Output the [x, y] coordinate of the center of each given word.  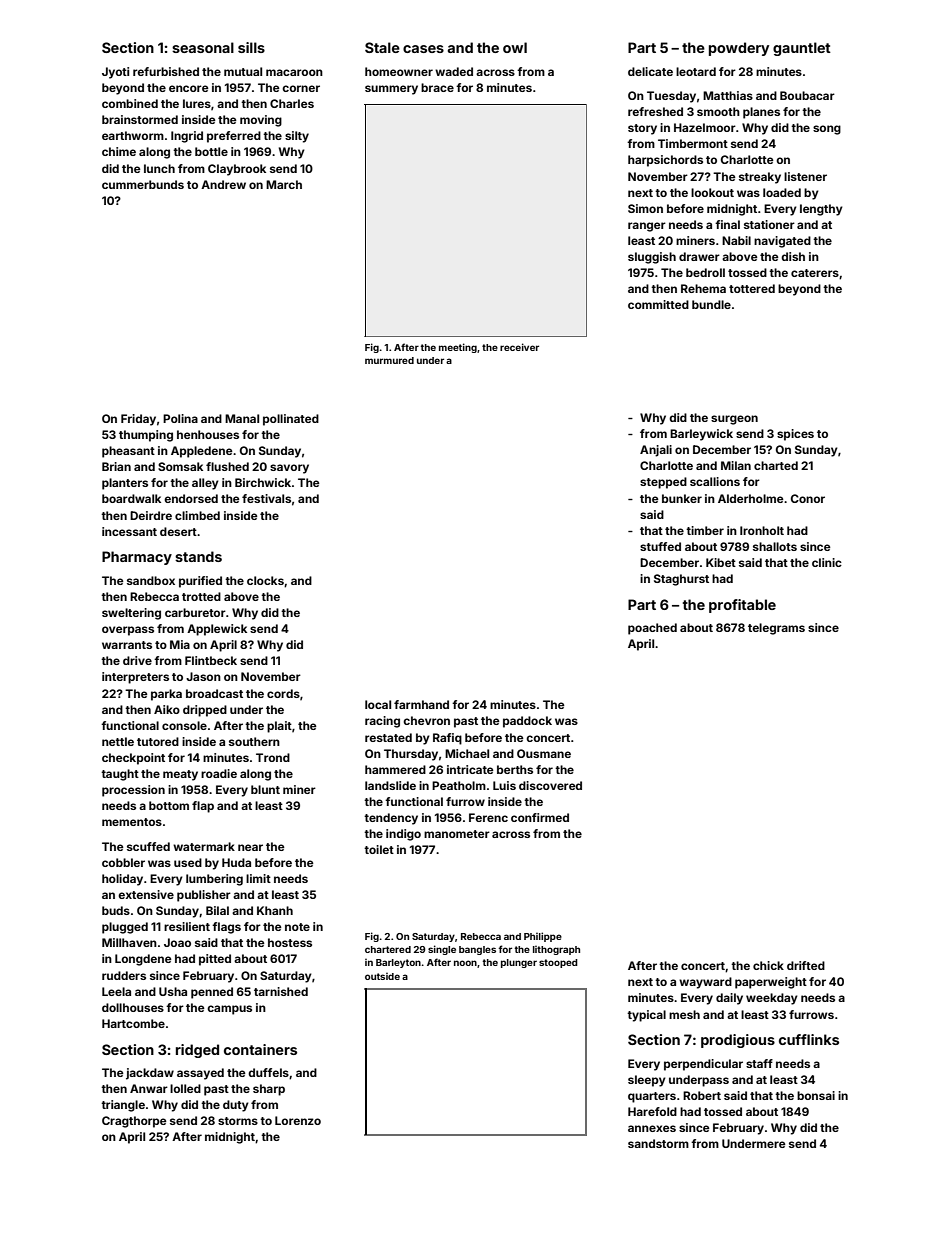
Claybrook [237, 170]
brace [437, 87]
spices [795, 435]
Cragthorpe [134, 1122]
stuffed [660, 546]
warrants [127, 645]
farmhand [421, 704]
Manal [242, 418]
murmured [389, 360]
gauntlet [802, 49]
